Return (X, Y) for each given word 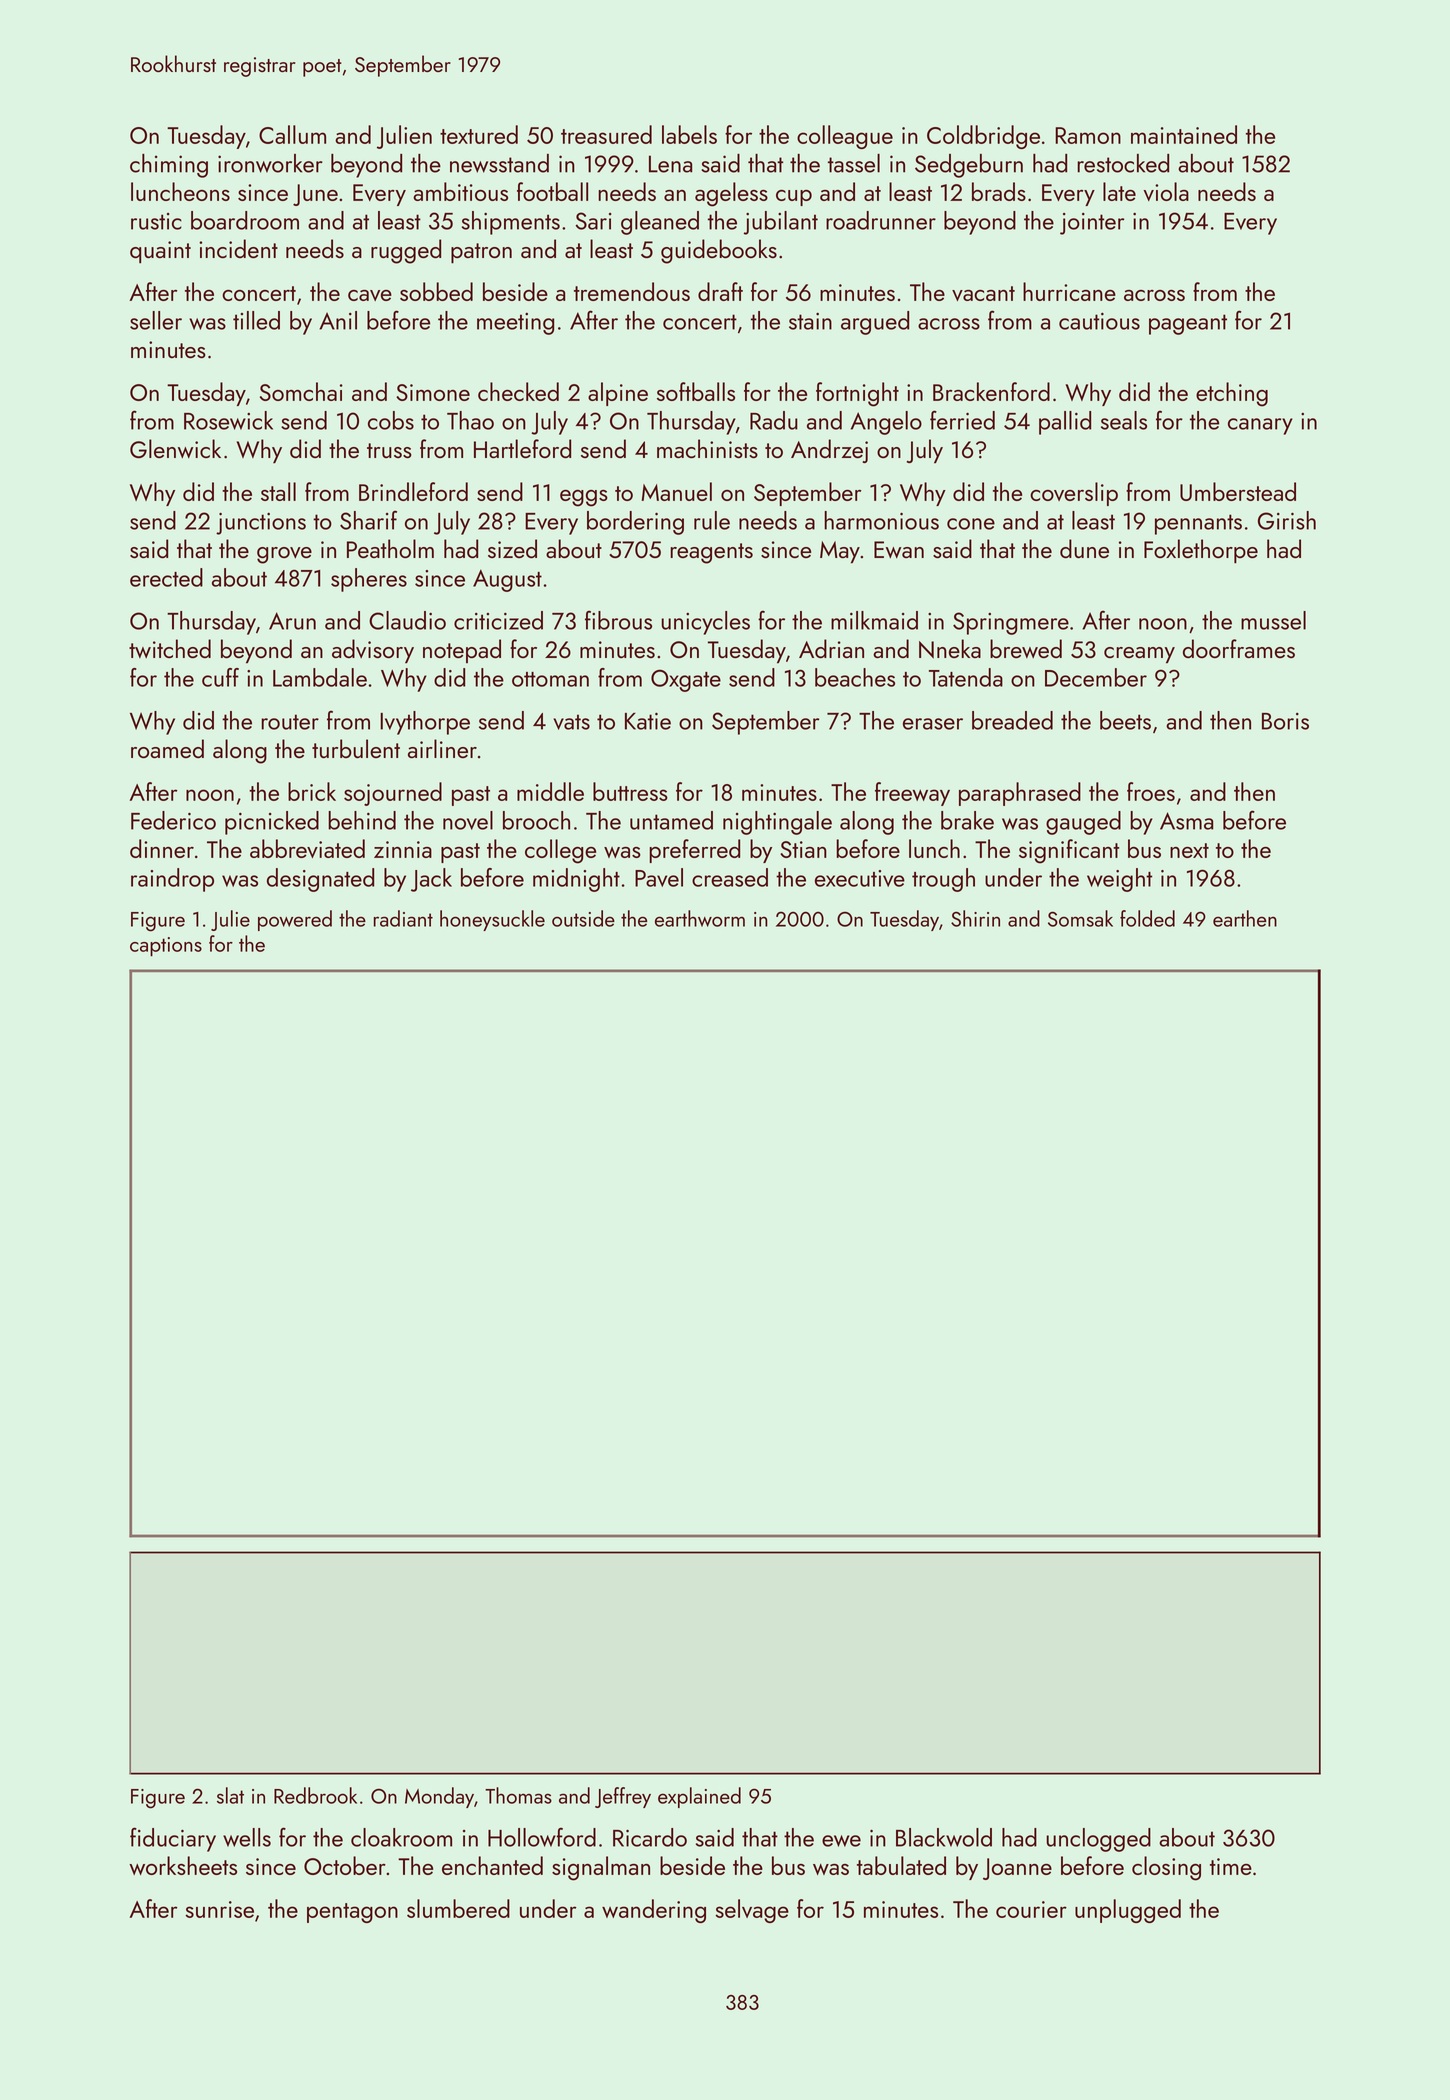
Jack (431, 880)
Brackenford (991, 391)
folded (1147, 918)
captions (166, 946)
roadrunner (881, 220)
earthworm (700, 918)
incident (238, 248)
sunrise (219, 1909)
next (1189, 850)
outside (583, 918)
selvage (752, 1911)
